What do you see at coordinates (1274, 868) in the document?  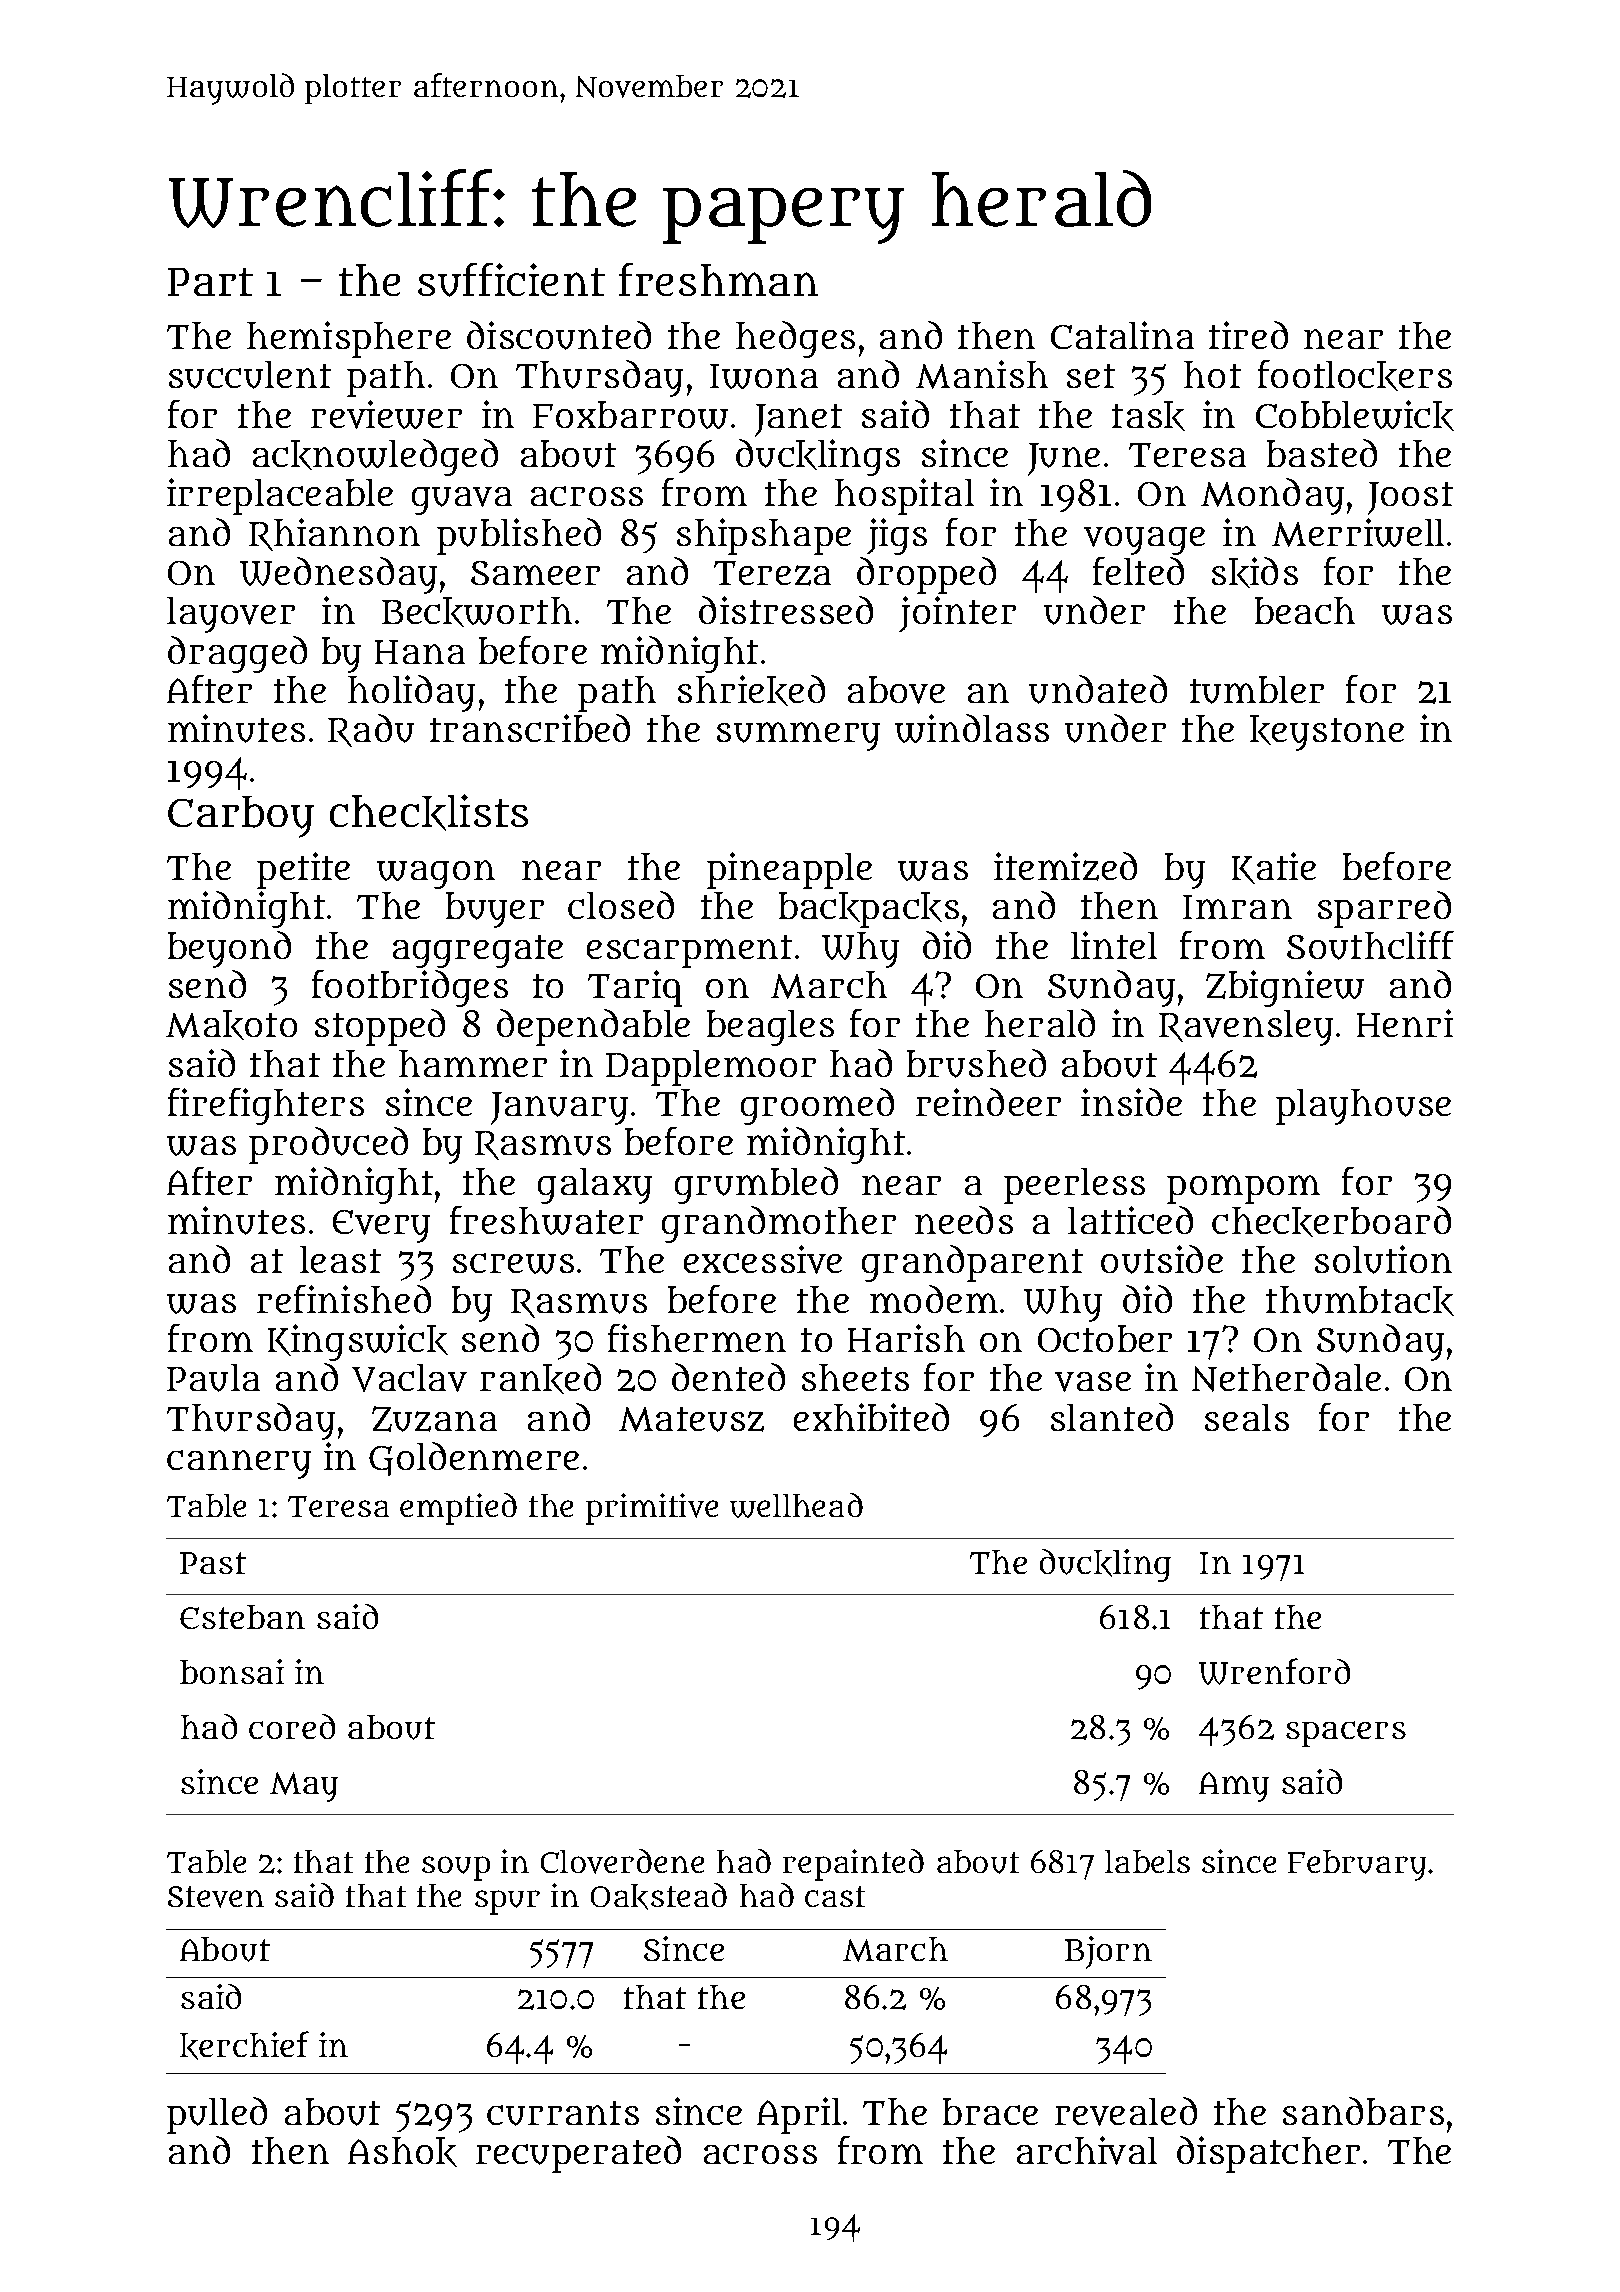 I see `Katie` at bounding box center [1274, 868].
